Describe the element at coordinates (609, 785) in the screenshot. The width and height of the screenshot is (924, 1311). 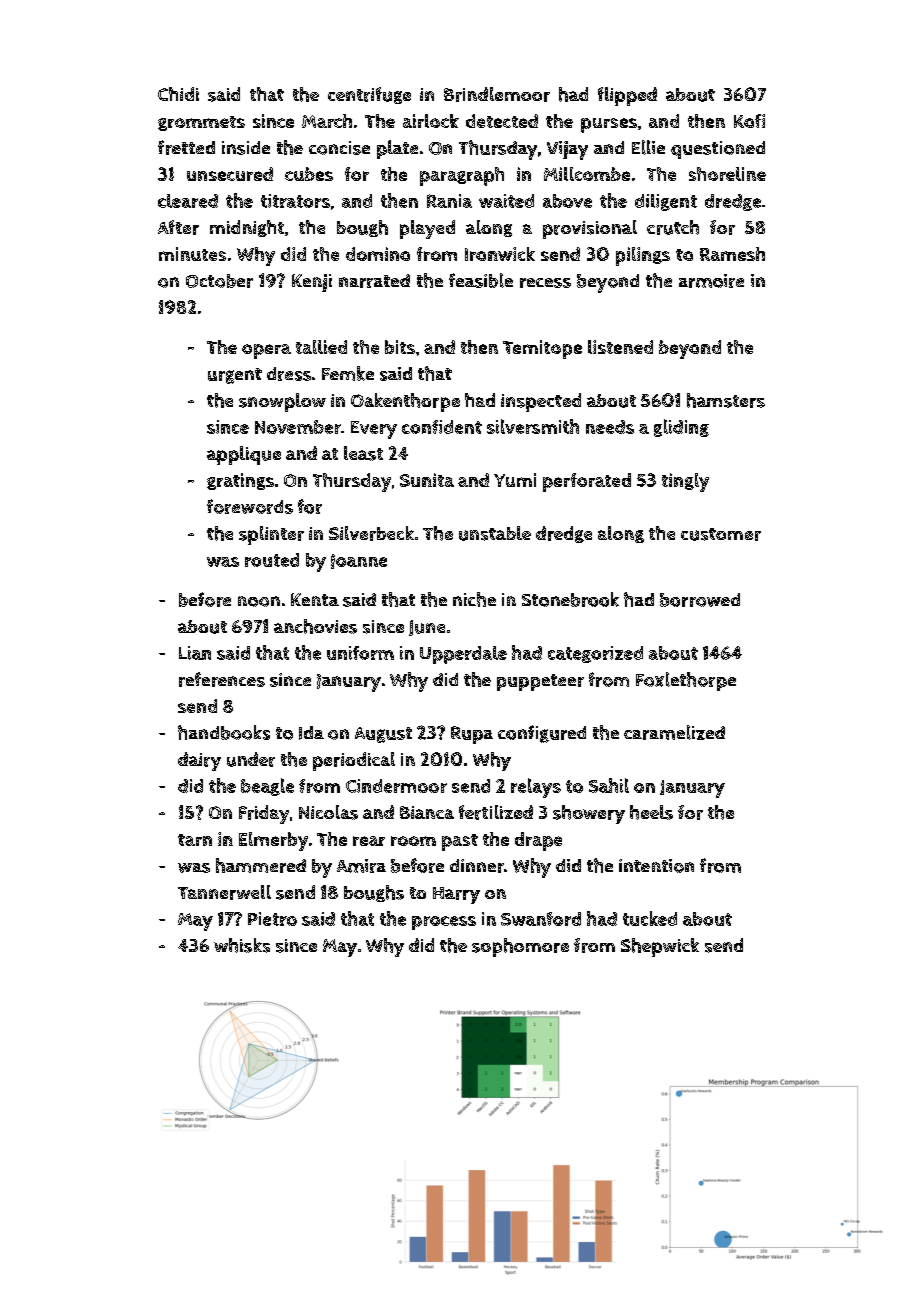
I see `Sahil` at that location.
